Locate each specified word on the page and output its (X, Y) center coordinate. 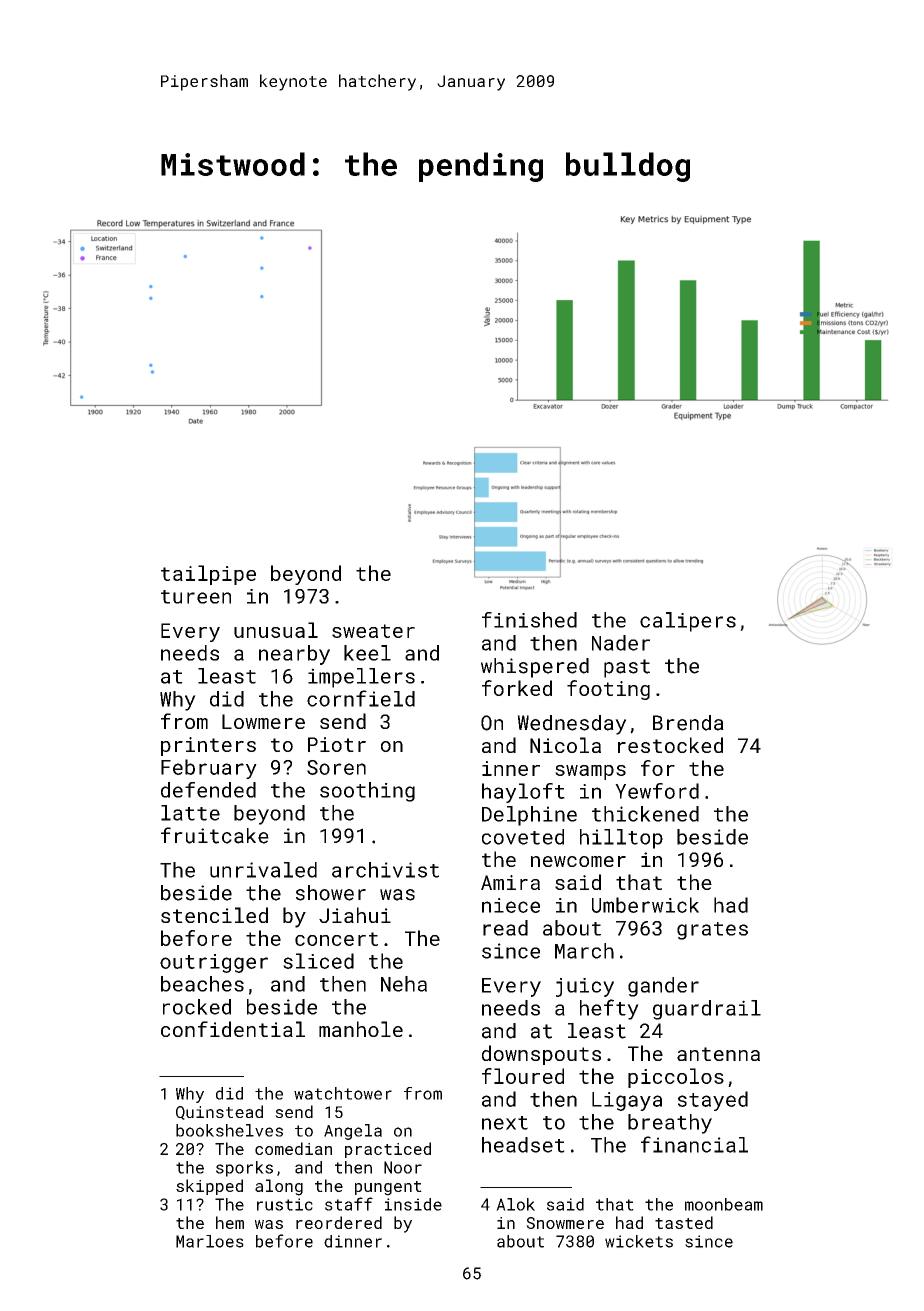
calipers (688, 622)
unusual (276, 630)
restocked (670, 745)
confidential (233, 1029)
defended (208, 790)
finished (529, 620)
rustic (285, 1204)
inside (413, 1204)
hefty (609, 1009)
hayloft (523, 793)
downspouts (541, 1055)
